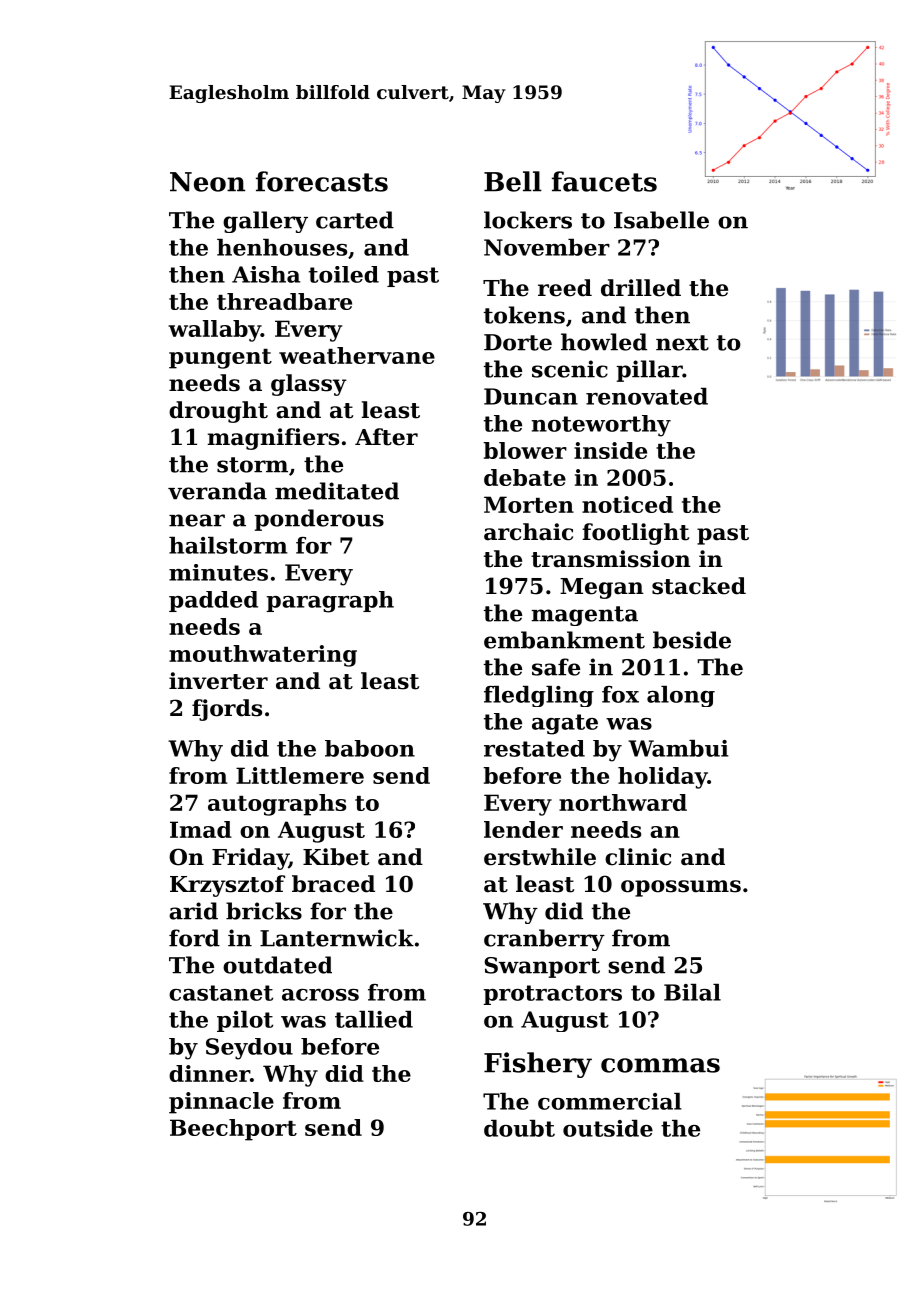 This screenshot has height=1311, width=924. Describe the element at coordinates (604, 181) in the screenshot. I see `faucets` at that location.
